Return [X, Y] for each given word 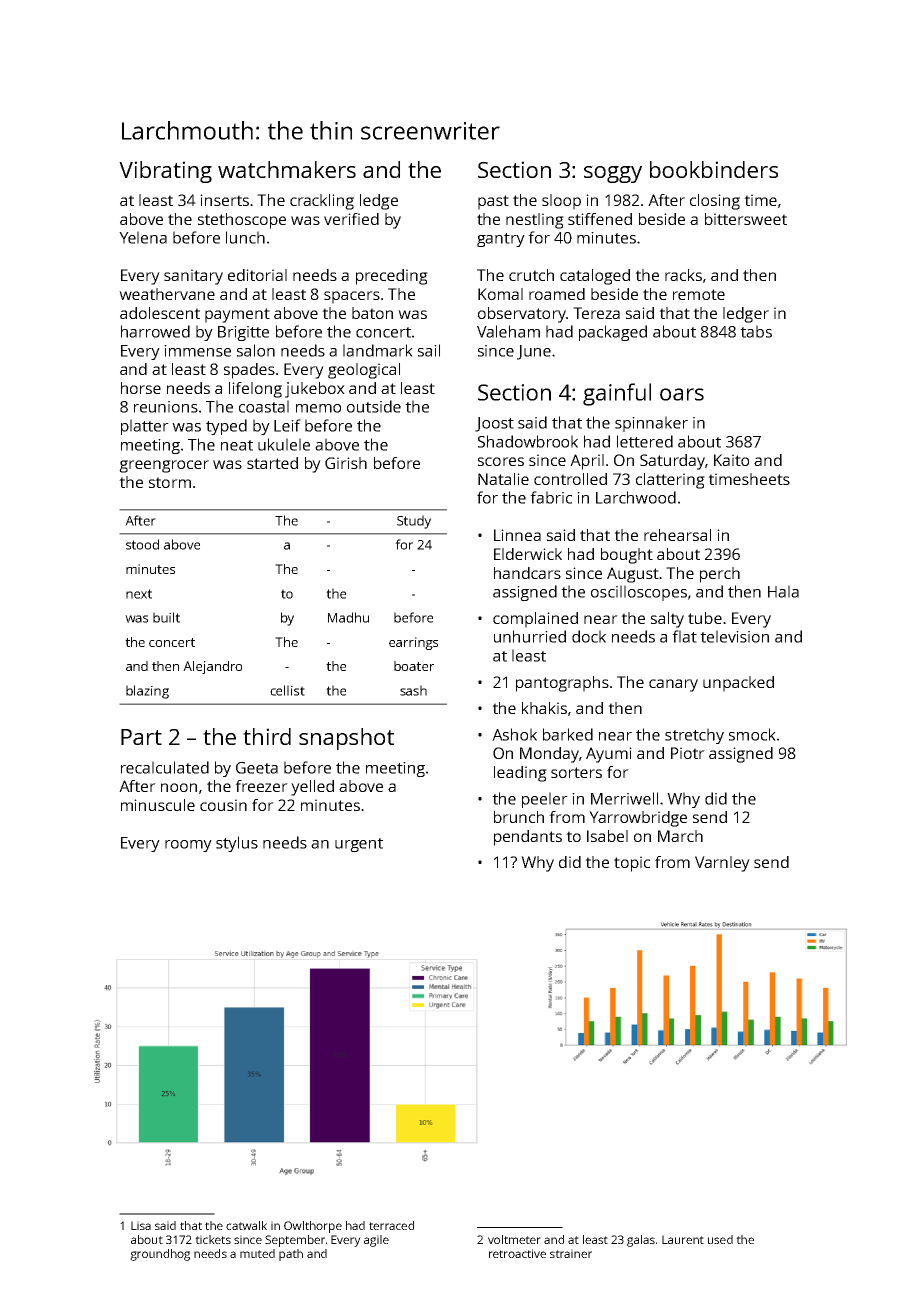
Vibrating [165, 172]
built [166, 617]
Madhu [348, 617]
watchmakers [287, 169]
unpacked [738, 684]
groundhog [160, 1255]
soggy [613, 174]
